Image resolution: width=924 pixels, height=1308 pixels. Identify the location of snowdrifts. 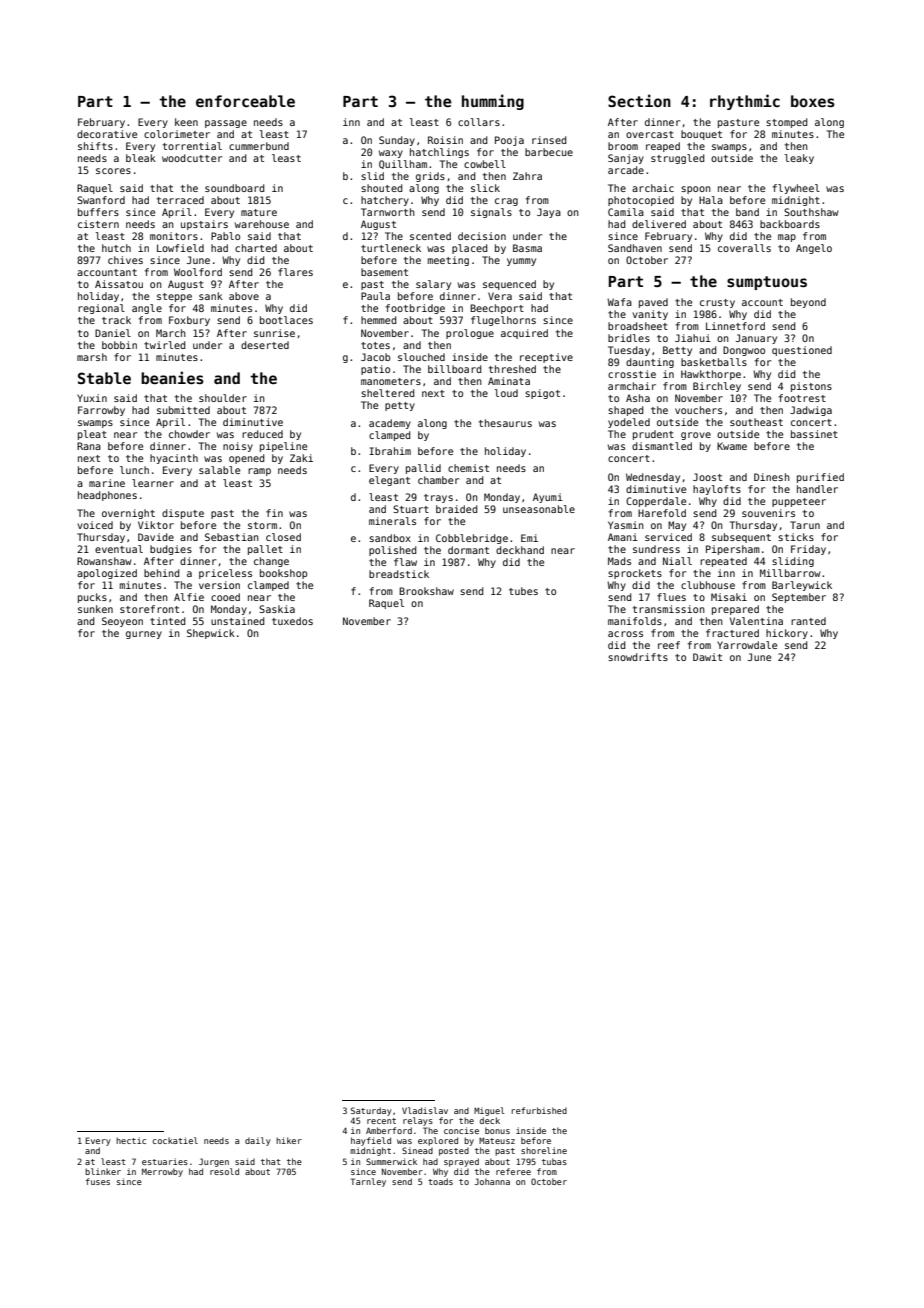
(638, 657).
